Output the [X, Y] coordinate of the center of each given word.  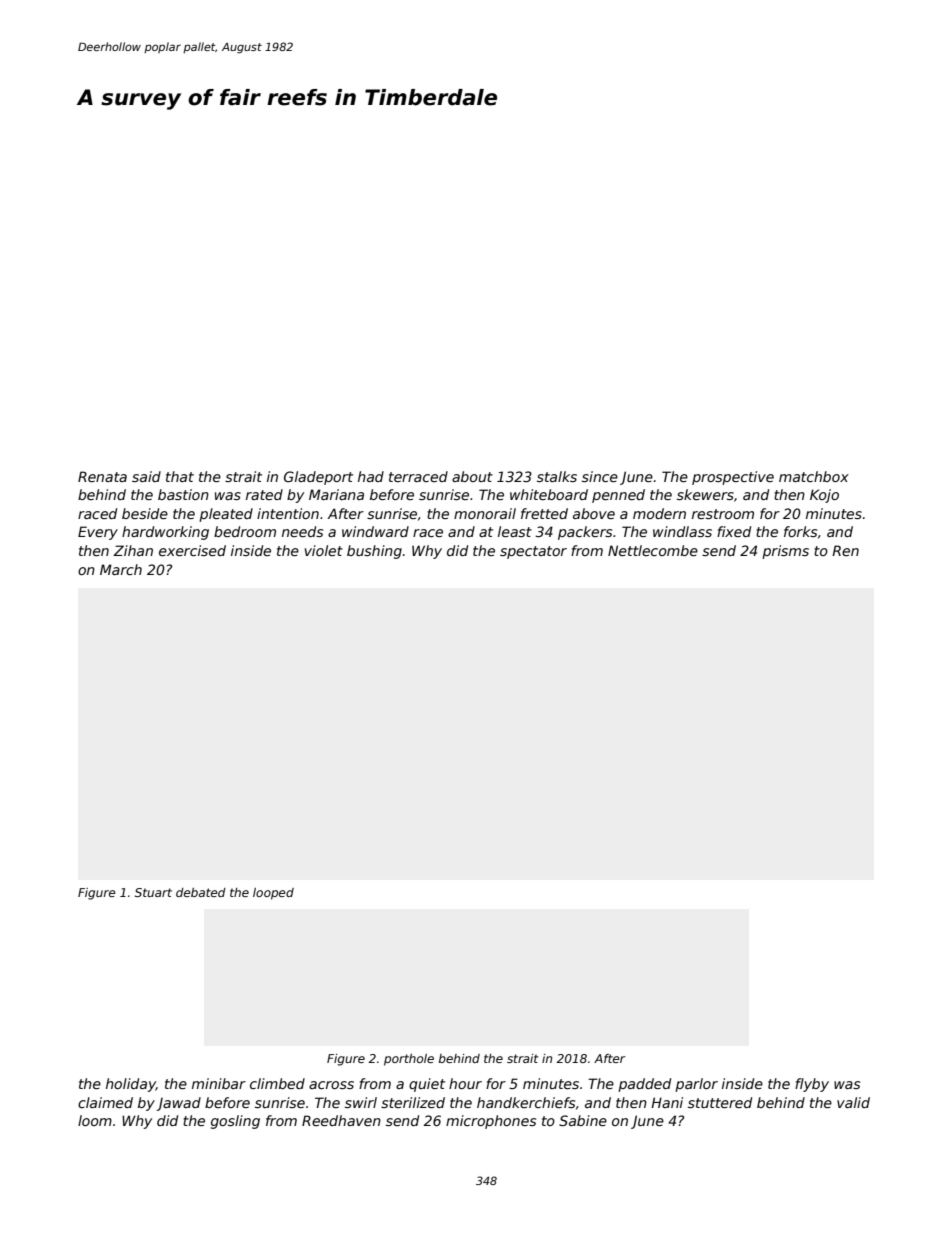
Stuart [153, 892]
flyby [812, 1085]
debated [201, 892]
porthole [409, 1060]
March [121, 569]
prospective [733, 478]
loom [95, 1120]
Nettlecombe [653, 550]
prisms [785, 552]
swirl [361, 1102]
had [371, 476]
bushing [374, 552]
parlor [696, 1085]
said [146, 476]
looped [273, 894]
